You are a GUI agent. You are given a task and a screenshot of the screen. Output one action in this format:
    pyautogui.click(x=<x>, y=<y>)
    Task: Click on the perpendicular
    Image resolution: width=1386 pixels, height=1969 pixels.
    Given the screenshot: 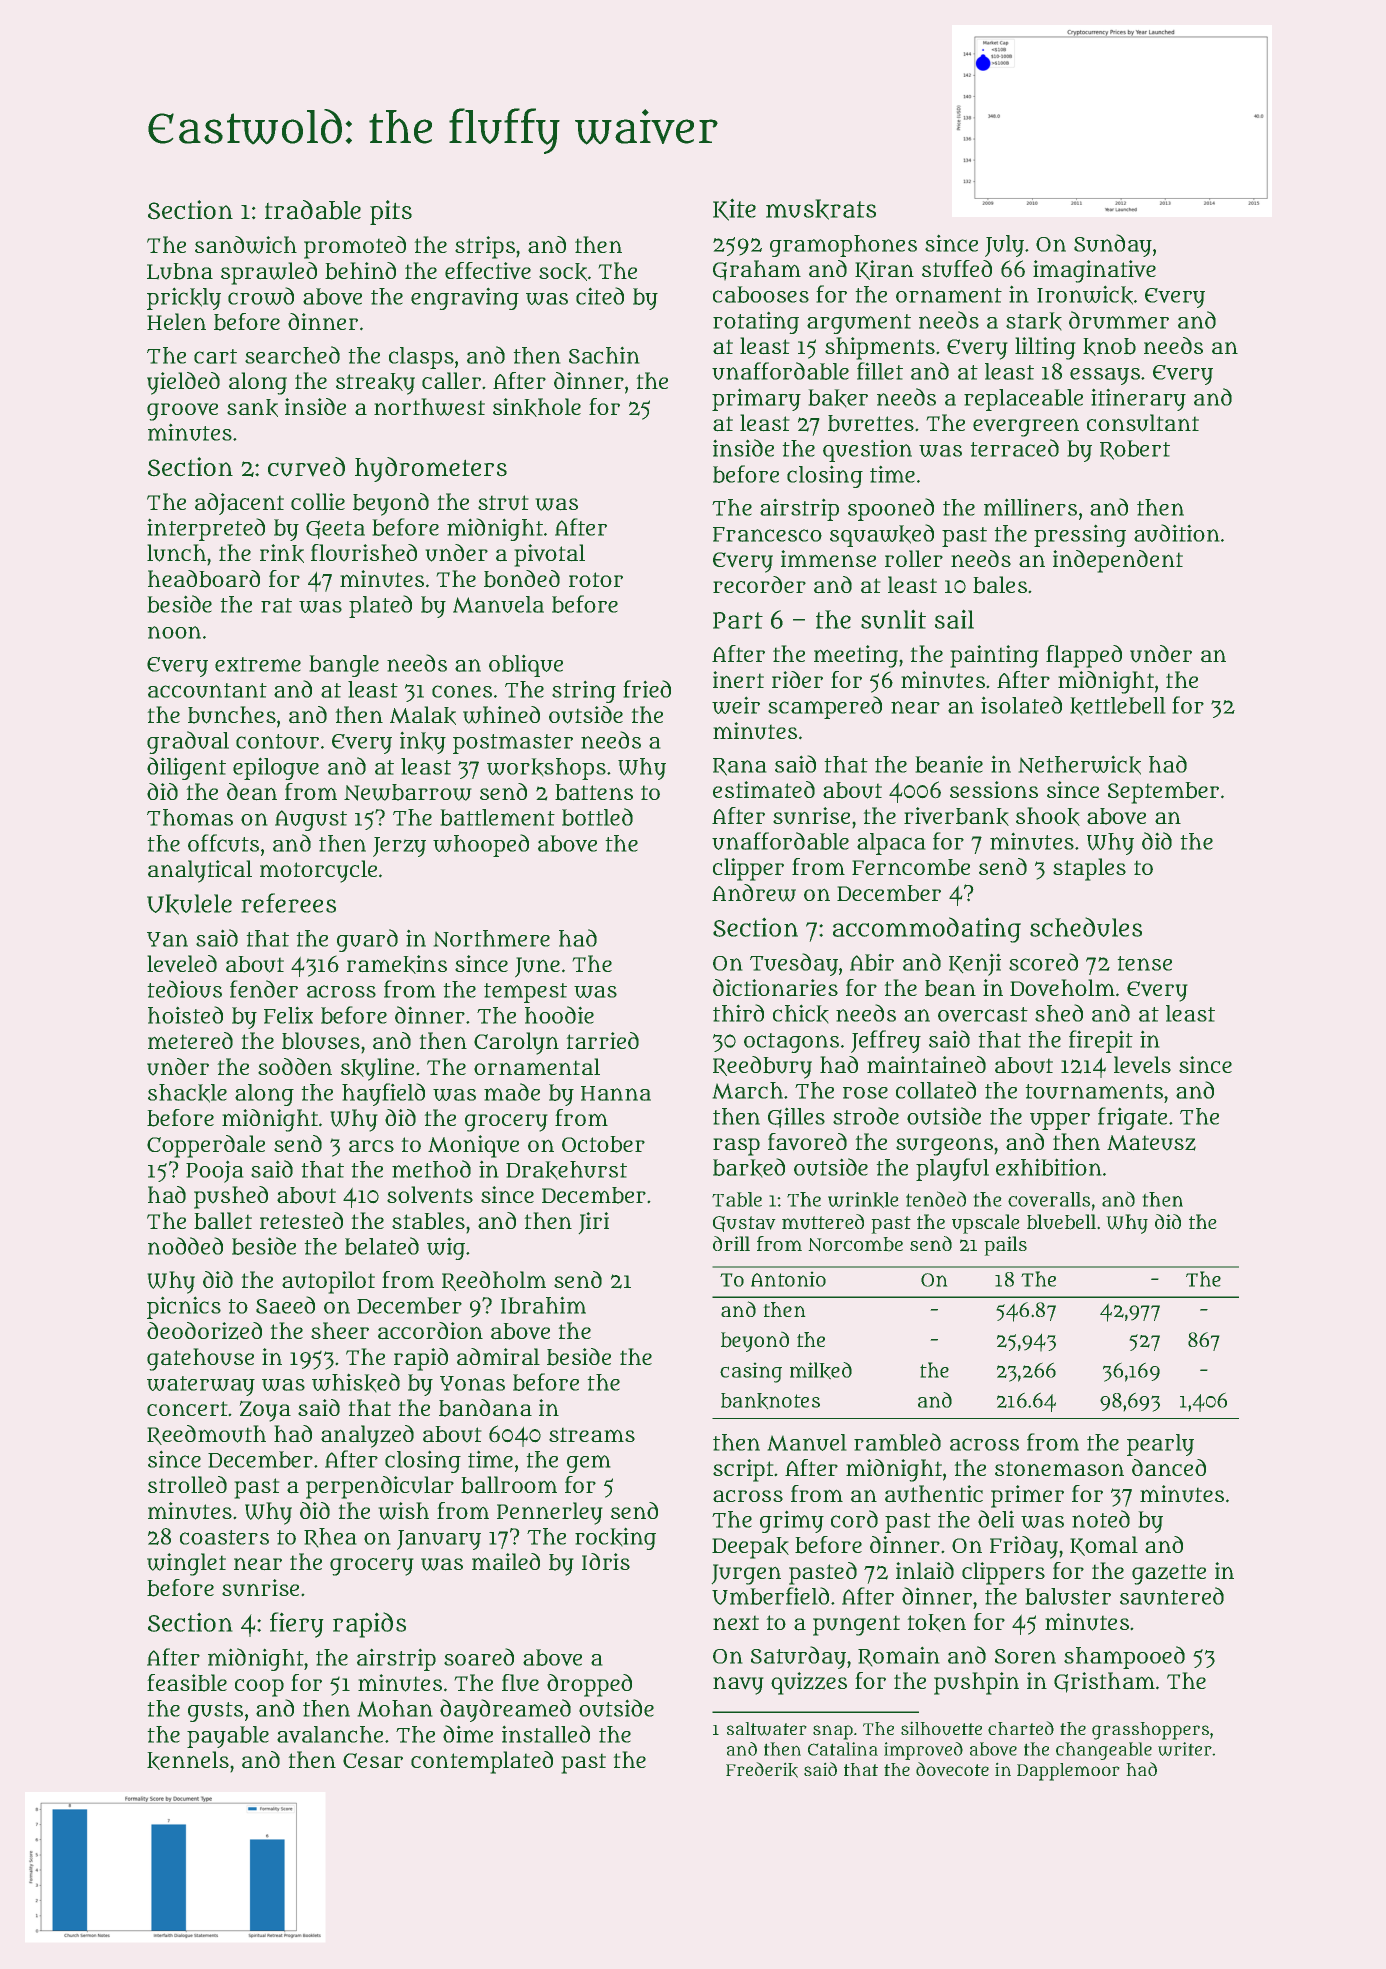 What is the action you would take?
    pyautogui.click(x=380, y=1487)
